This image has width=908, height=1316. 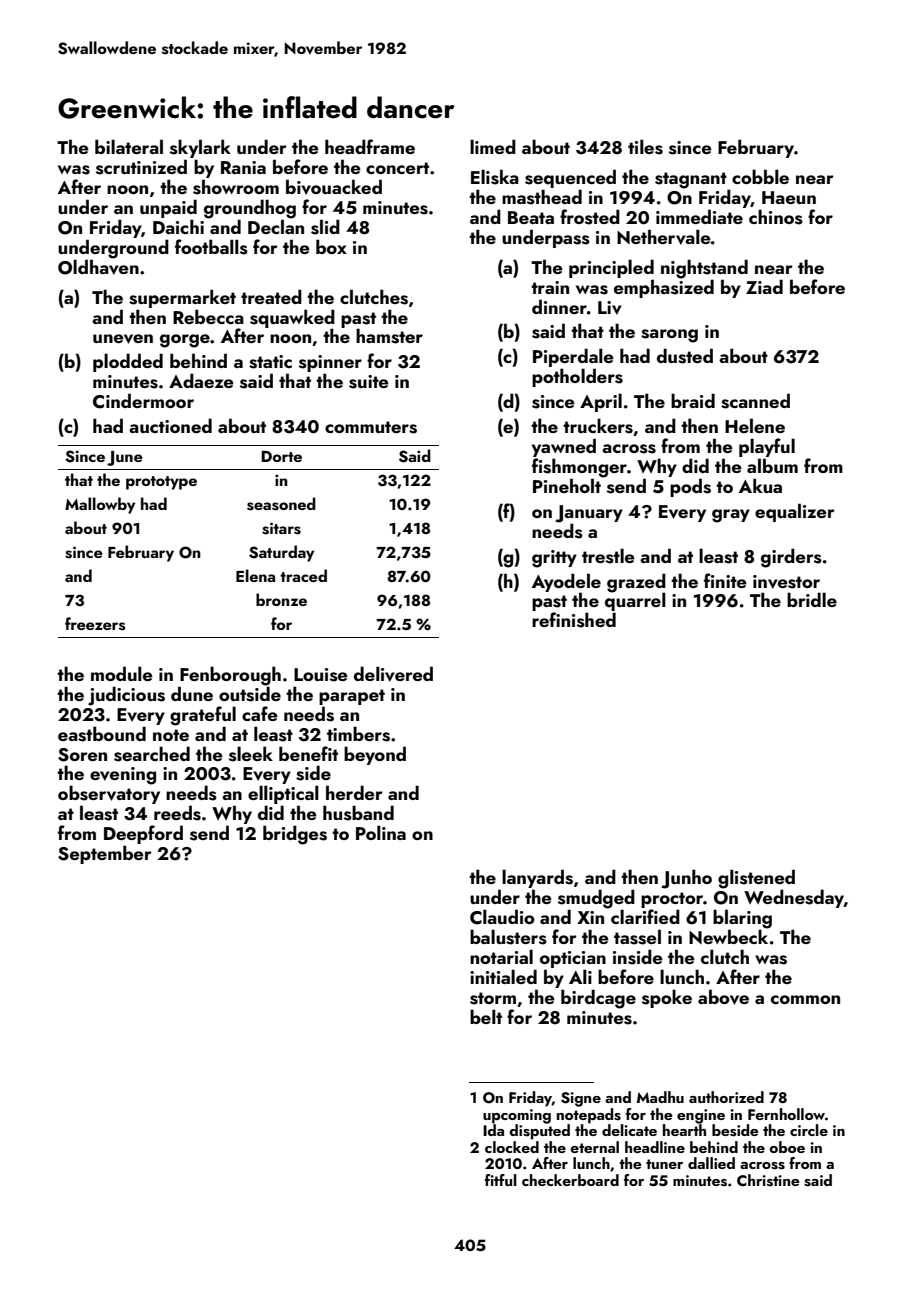 I want to click on scrutinized, so click(x=141, y=167).
